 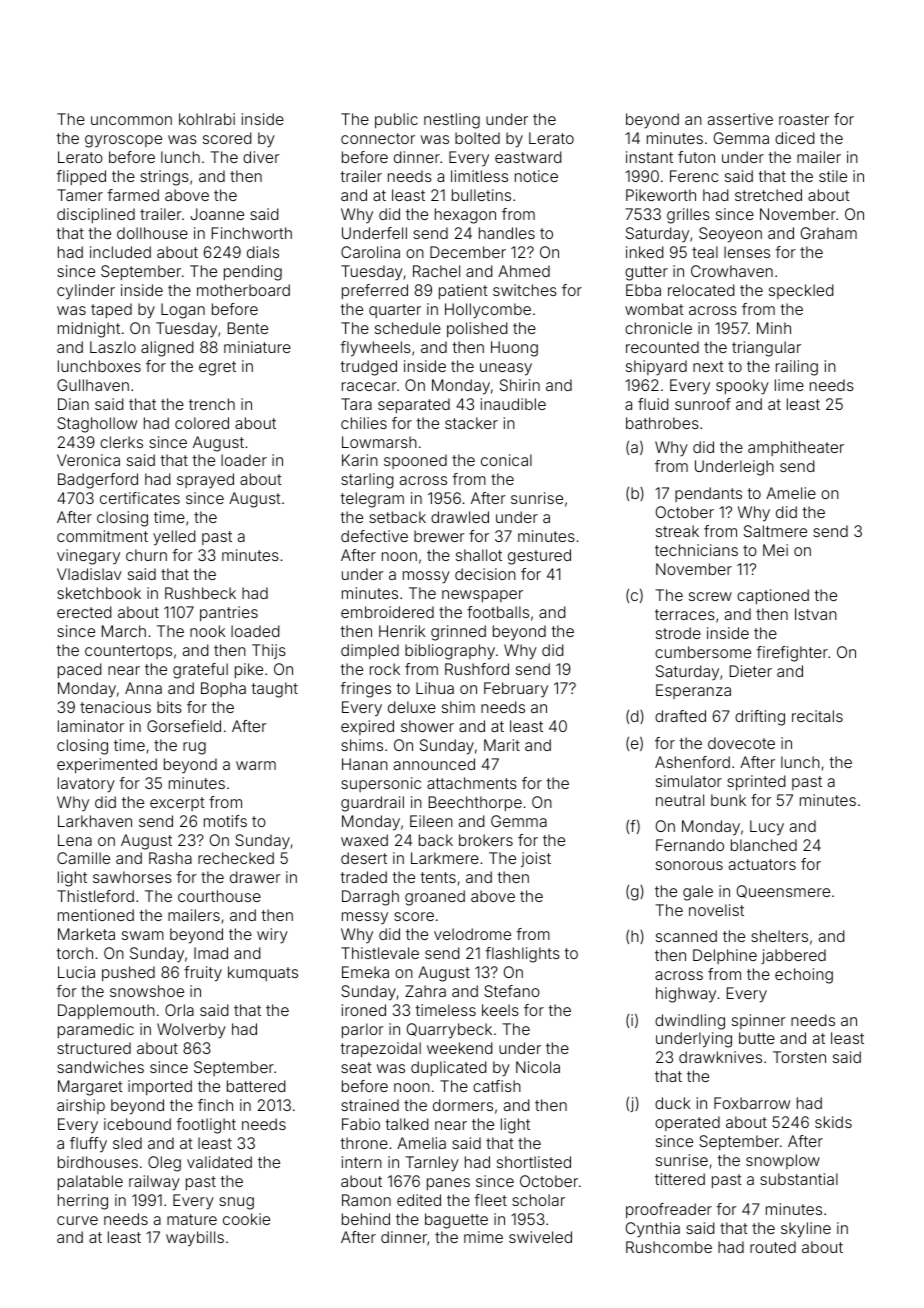 What do you see at coordinates (255, 877) in the screenshot?
I see `drawer` at bounding box center [255, 877].
